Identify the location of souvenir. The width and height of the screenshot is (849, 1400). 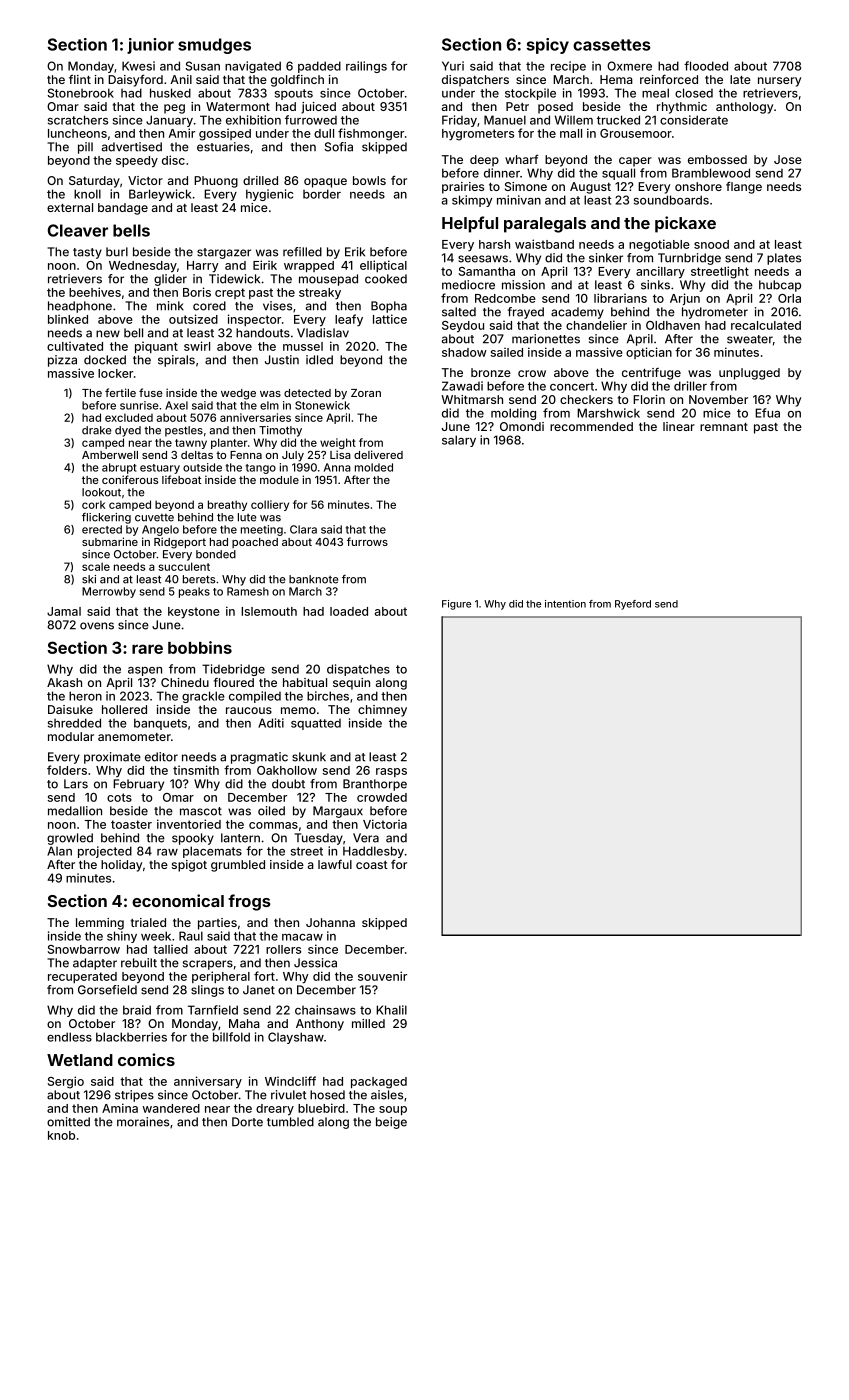
(382, 976).
